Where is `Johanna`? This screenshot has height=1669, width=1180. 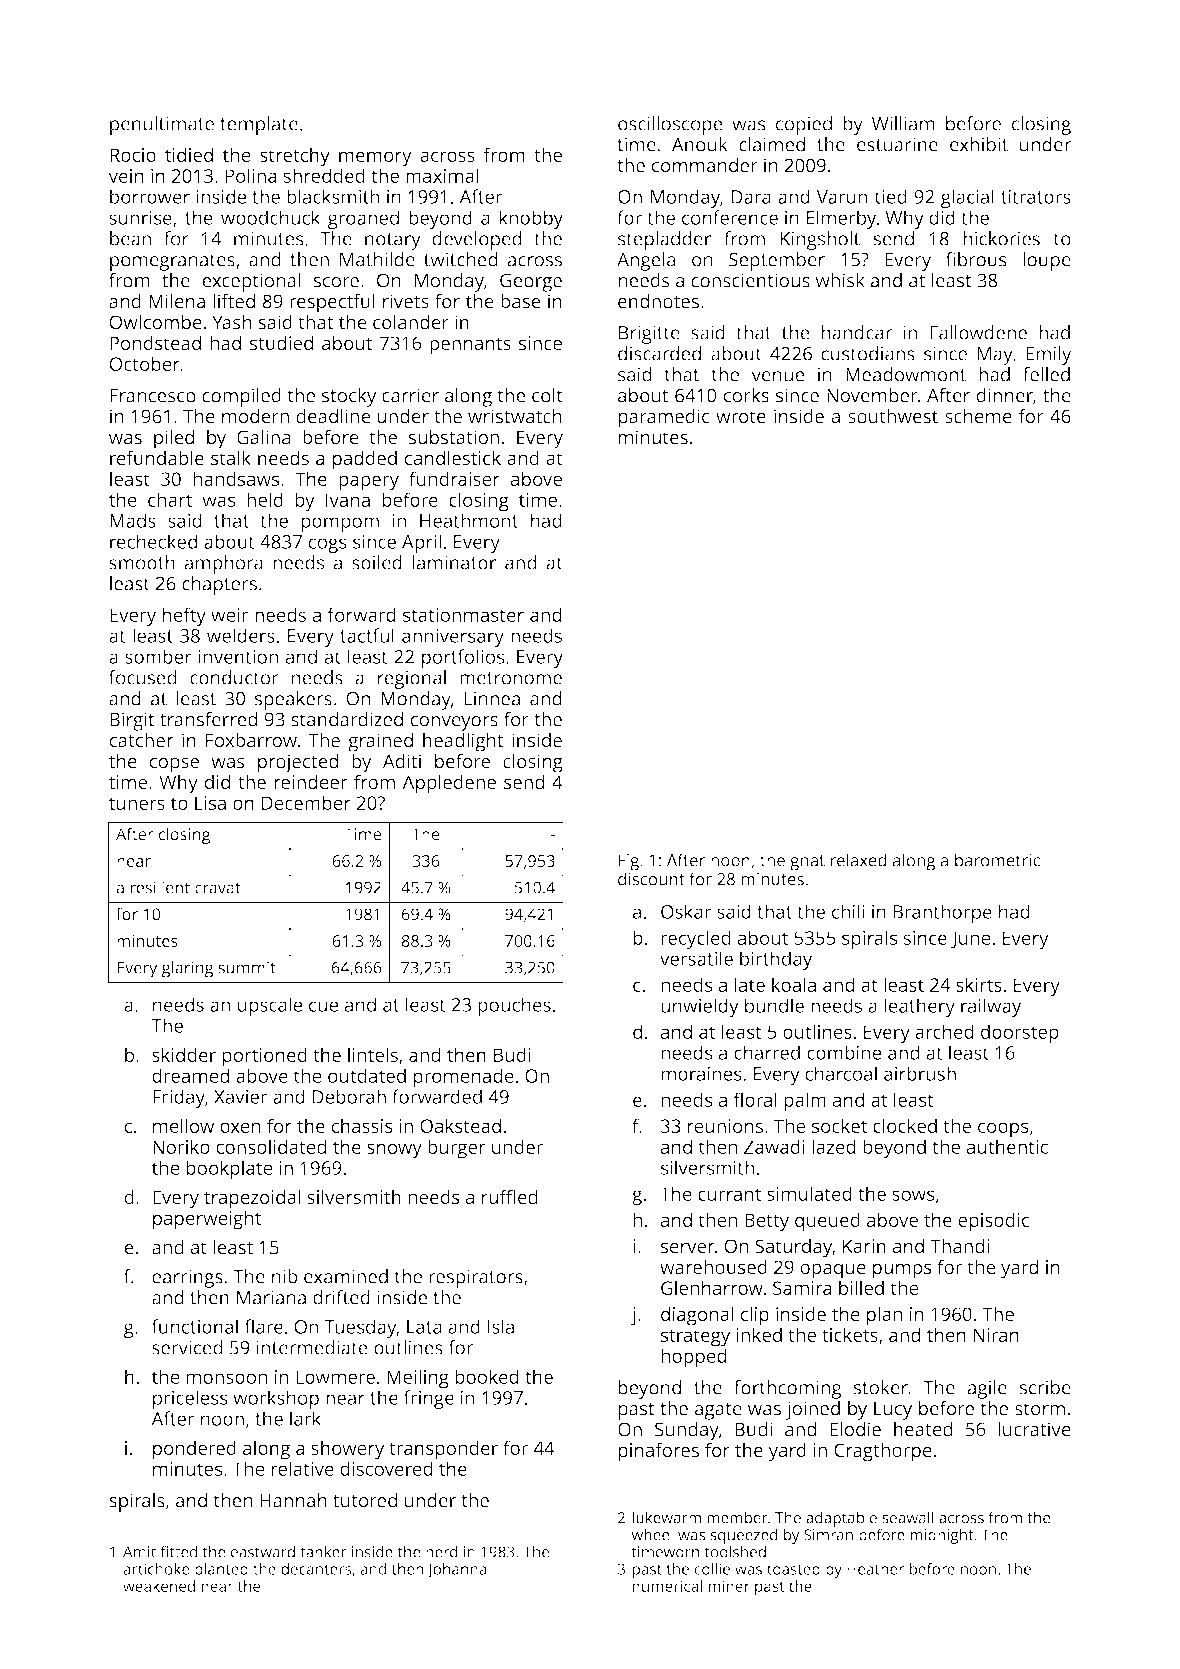 Johanna is located at coordinates (456, 1570).
